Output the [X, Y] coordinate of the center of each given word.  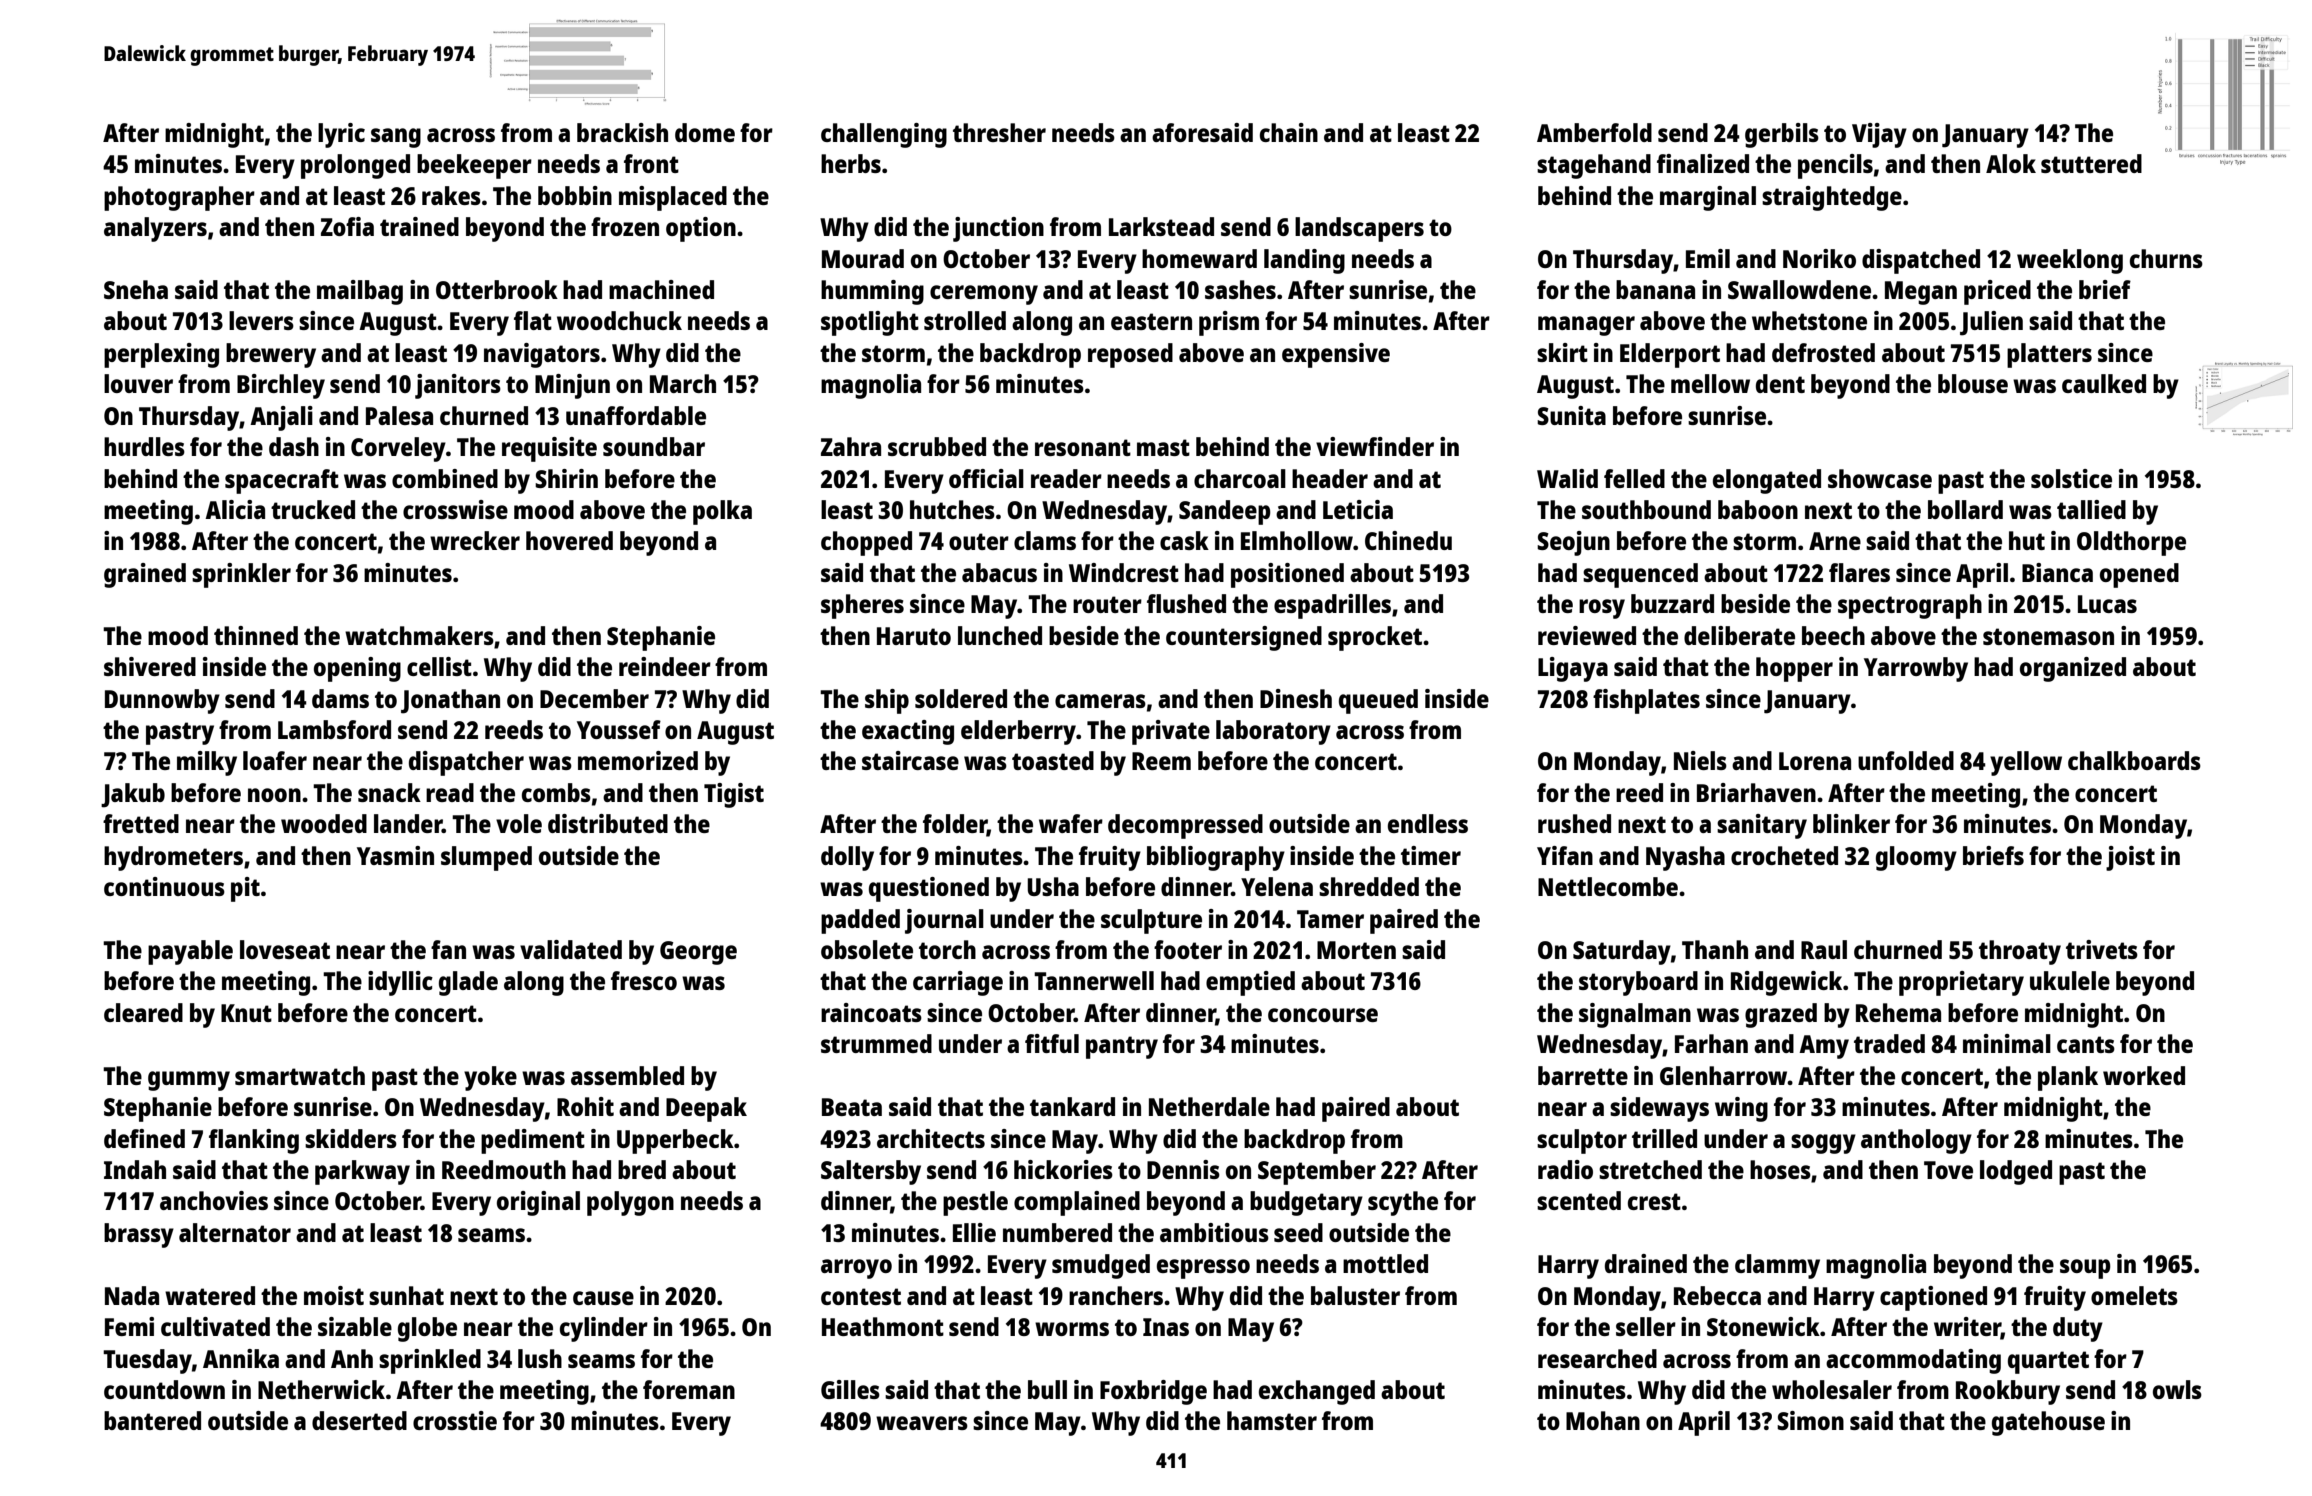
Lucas [2107, 604]
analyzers [155, 229]
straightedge [1832, 198]
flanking [254, 1141]
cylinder [604, 1329]
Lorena [1815, 761]
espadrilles [1332, 606]
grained [145, 575]
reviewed [1587, 635]
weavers [922, 1423]
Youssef [619, 729]
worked [2144, 1075]
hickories [1063, 1169]
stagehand [1594, 166]
